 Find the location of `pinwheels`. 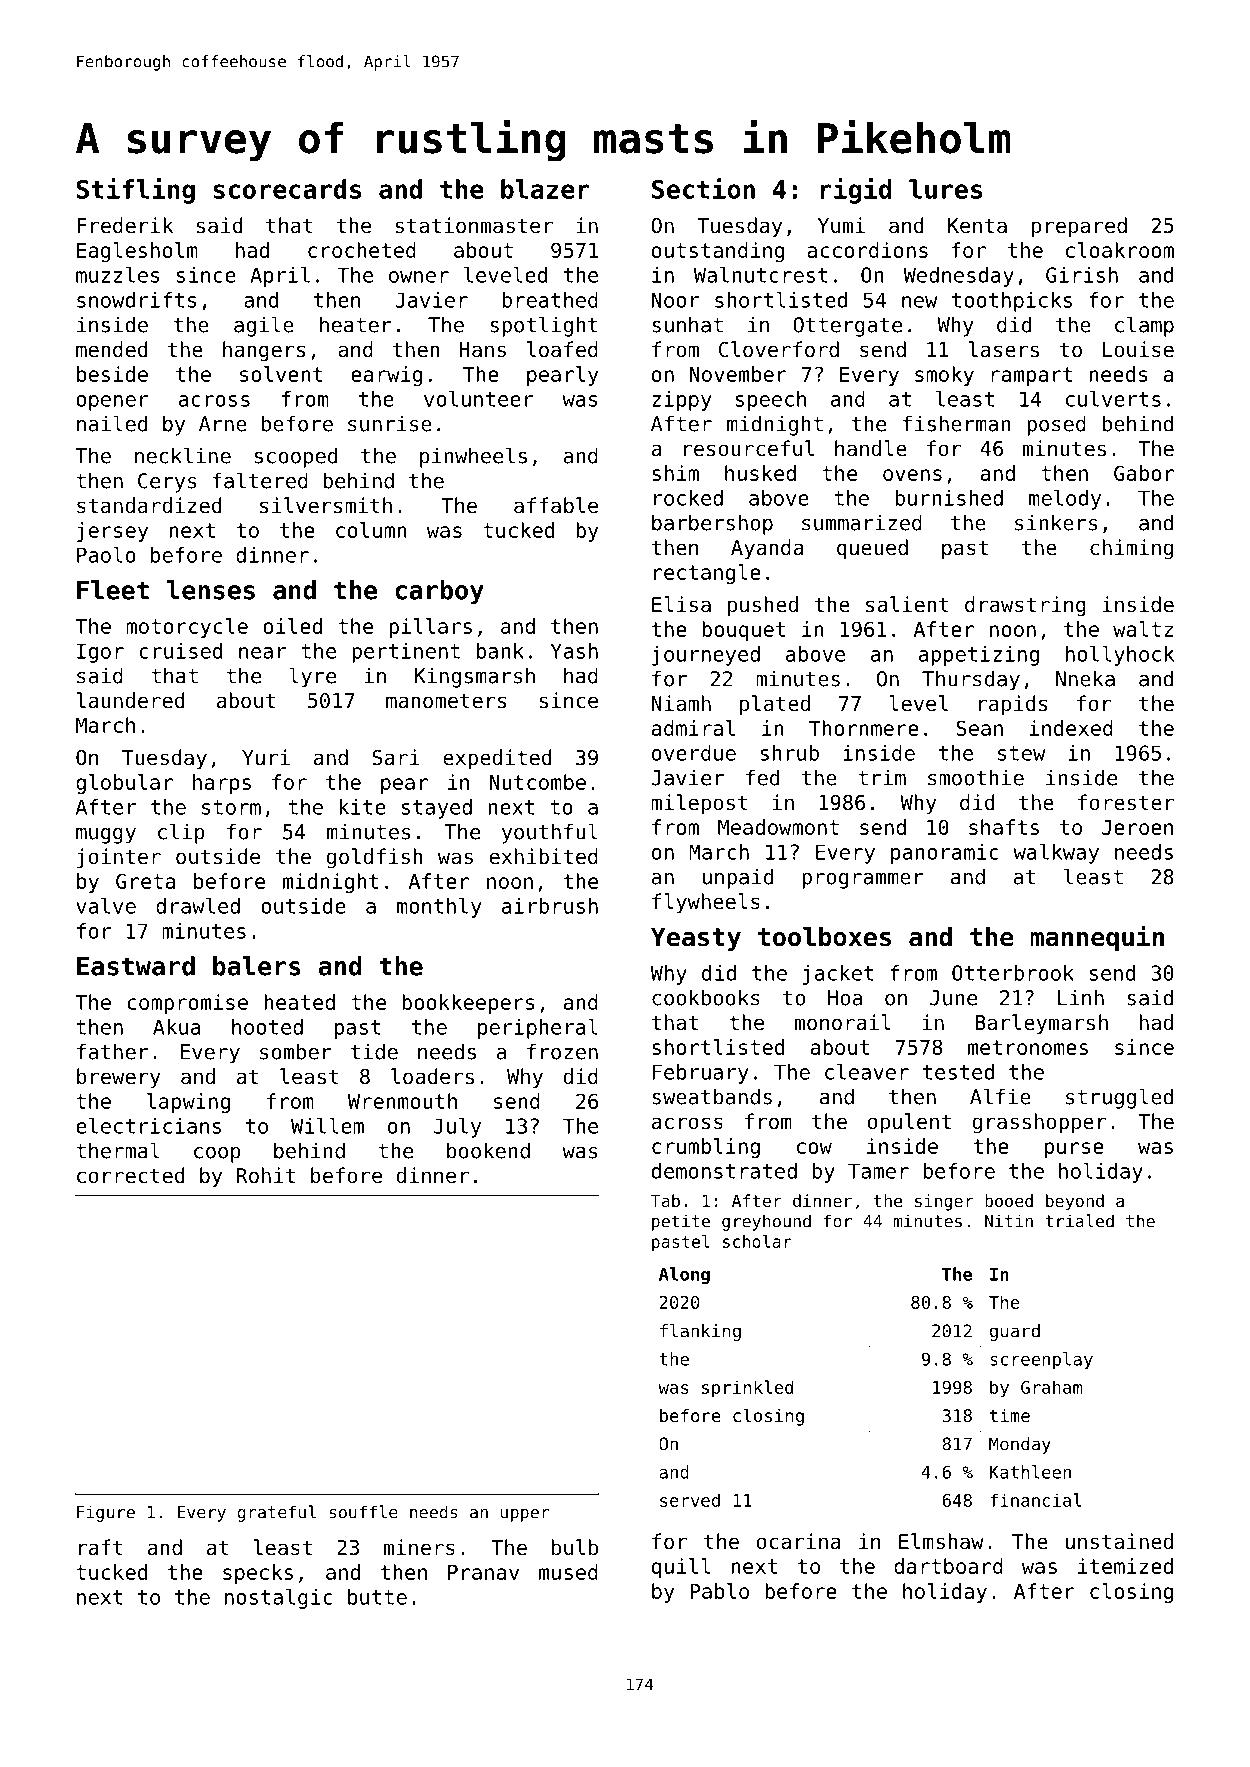

pinwheels is located at coordinates (473, 457).
